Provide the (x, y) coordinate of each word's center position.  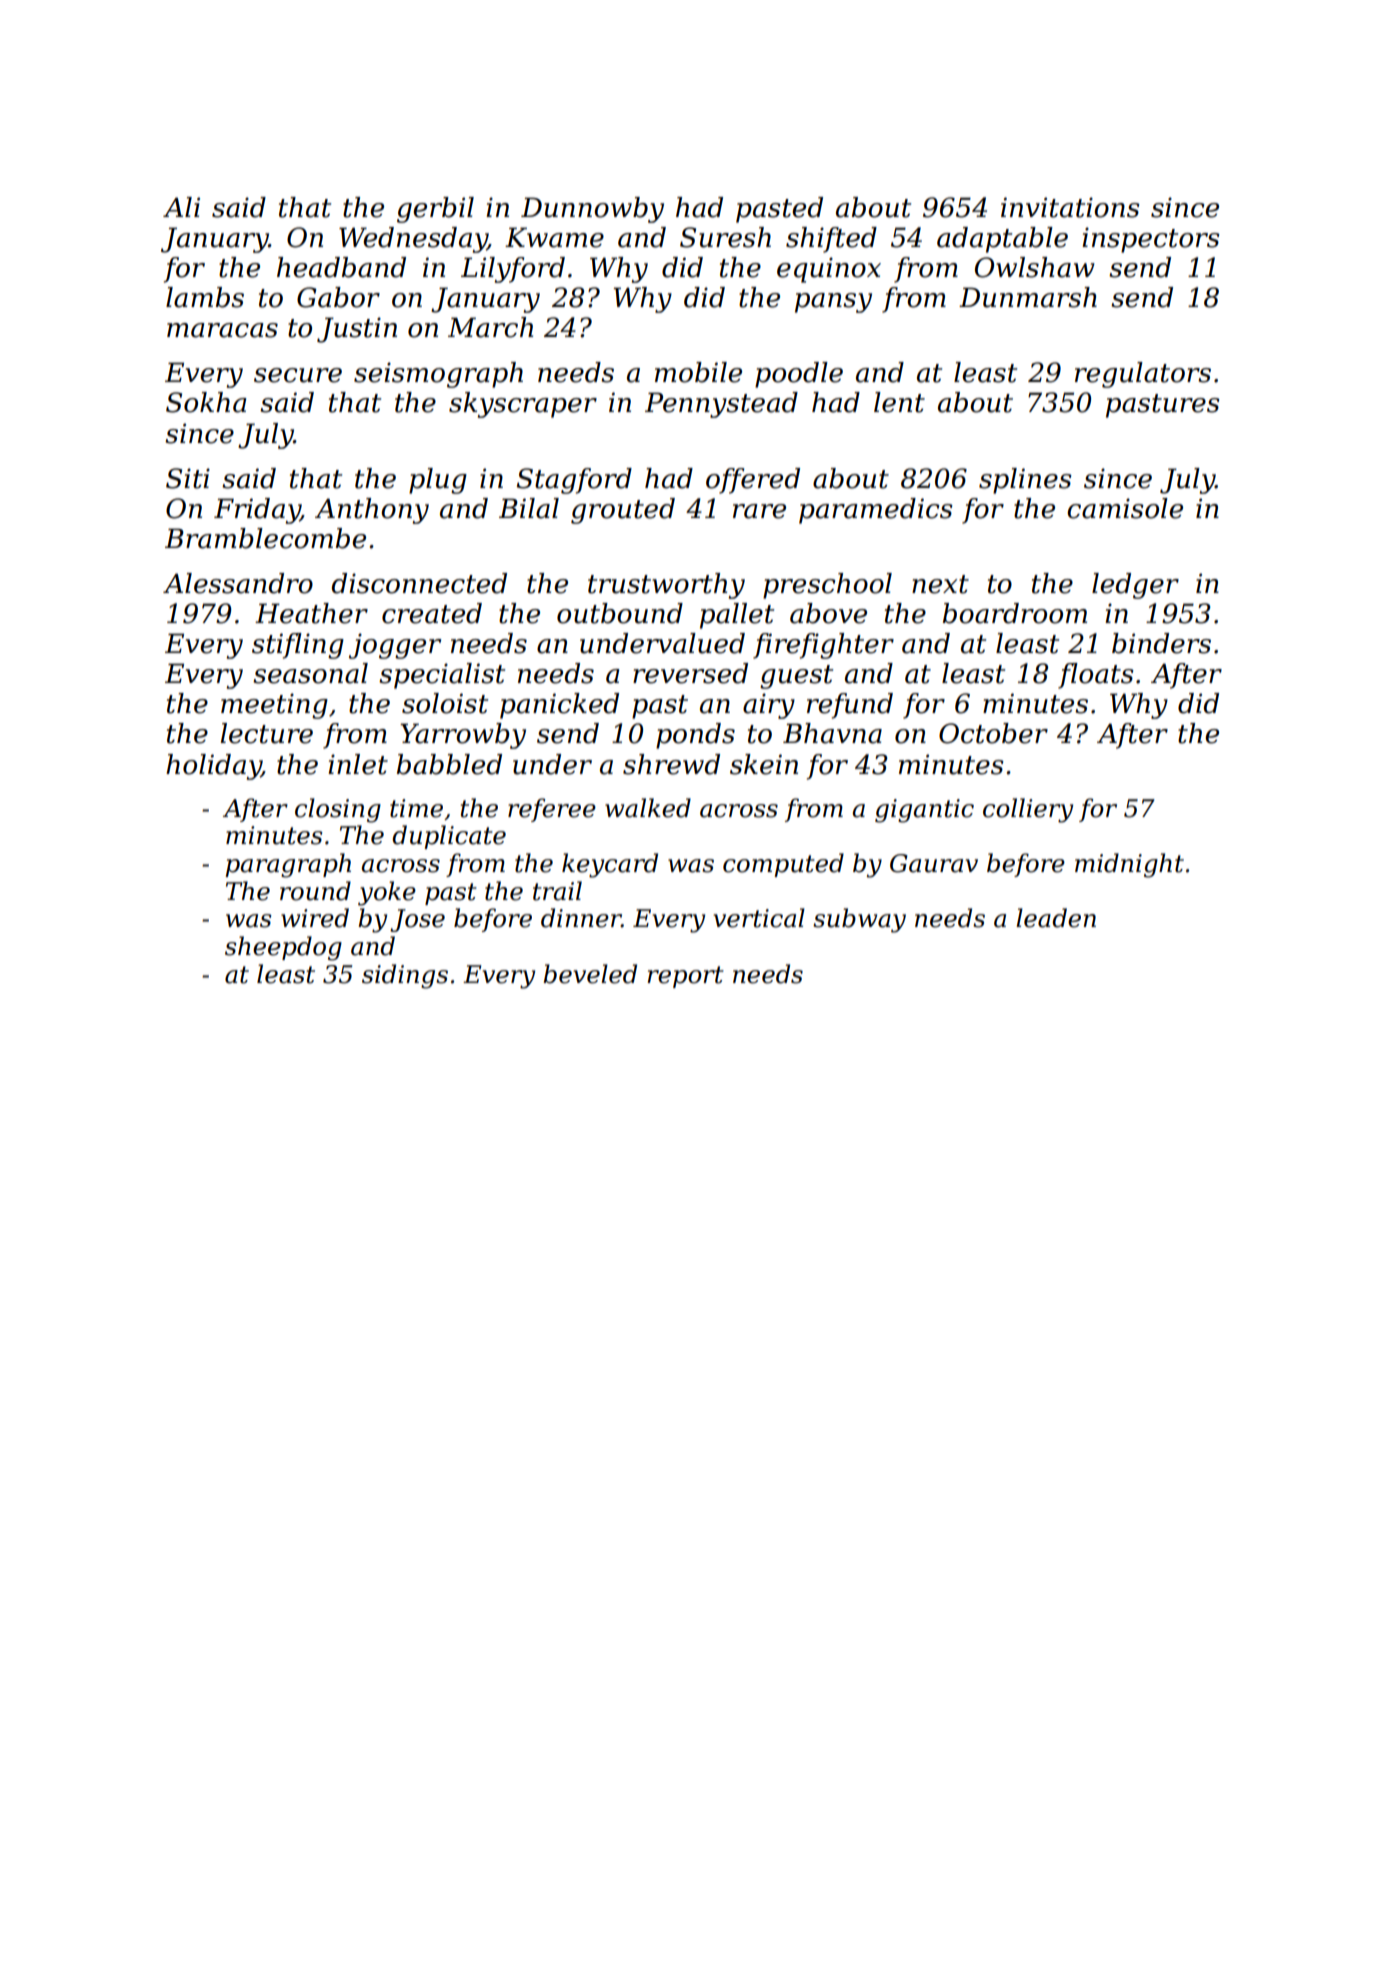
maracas (222, 330)
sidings (405, 976)
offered (753, 481)
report (685, 977)
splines (1025, 481)
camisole (1125, 508)
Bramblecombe (265, 538)
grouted (623, 511)
